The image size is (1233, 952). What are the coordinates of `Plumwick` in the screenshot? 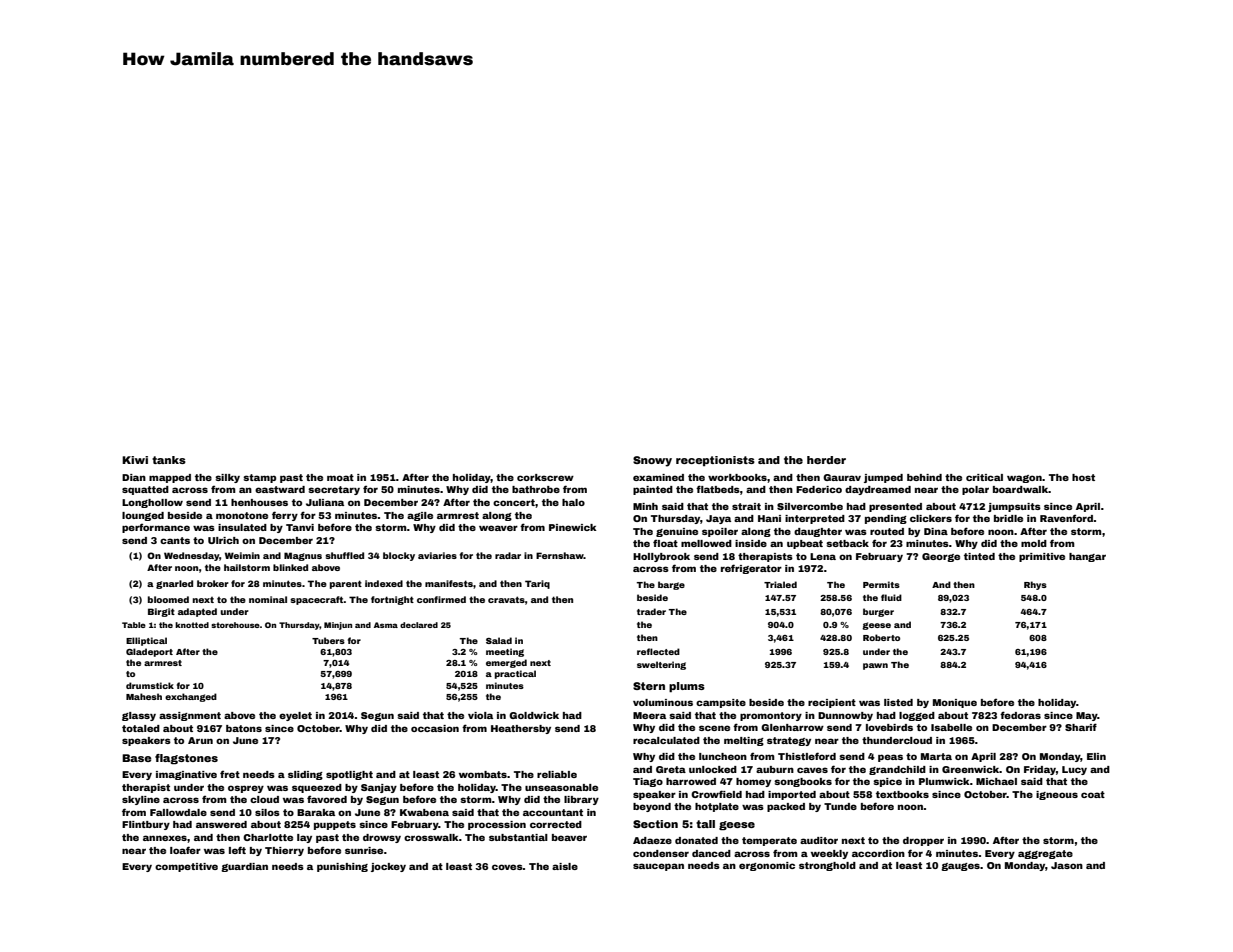 It's located at (944, 781).
